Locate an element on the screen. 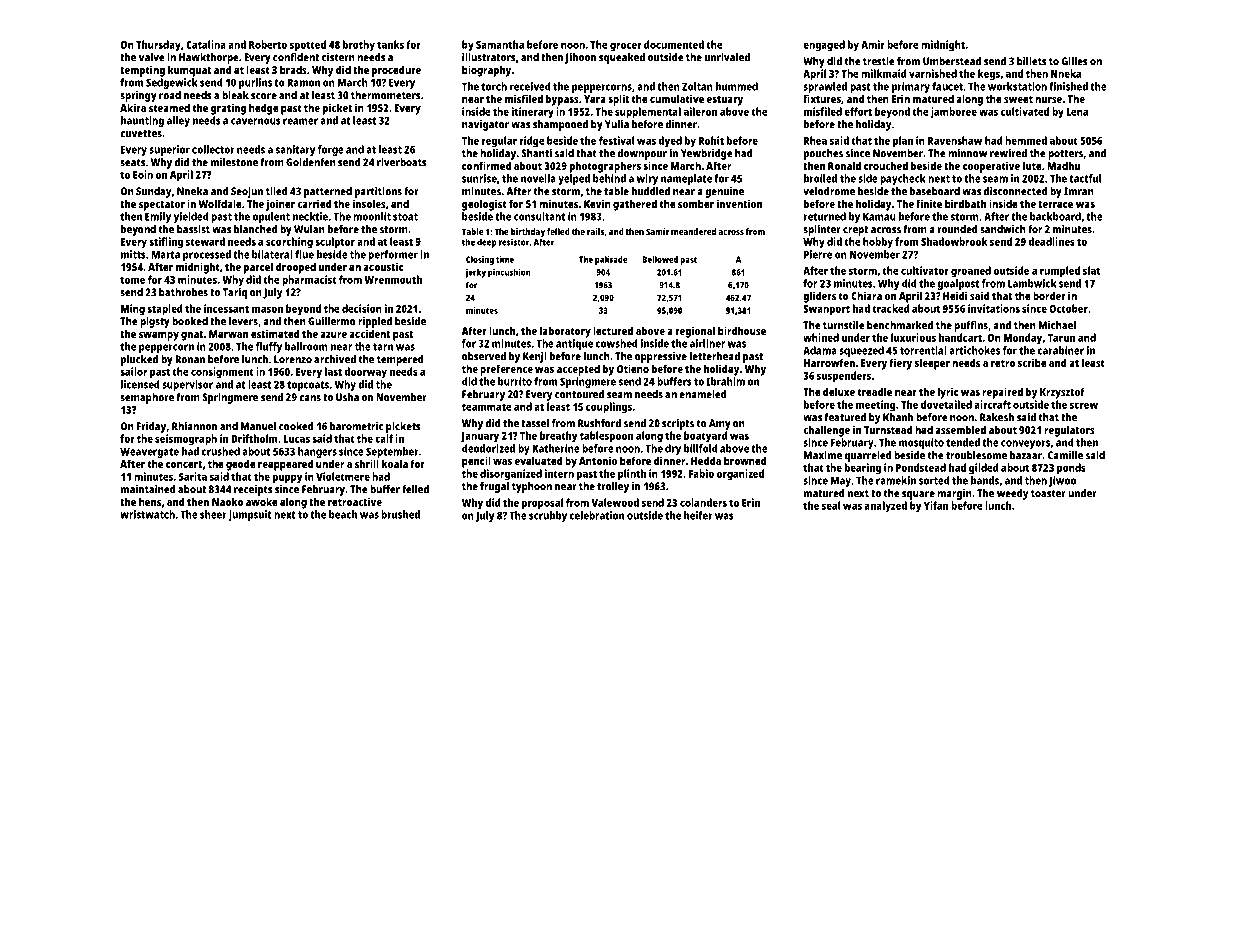 This screenshot has width=1233, height=952. Eoin is located at coordinates (143, 174).
